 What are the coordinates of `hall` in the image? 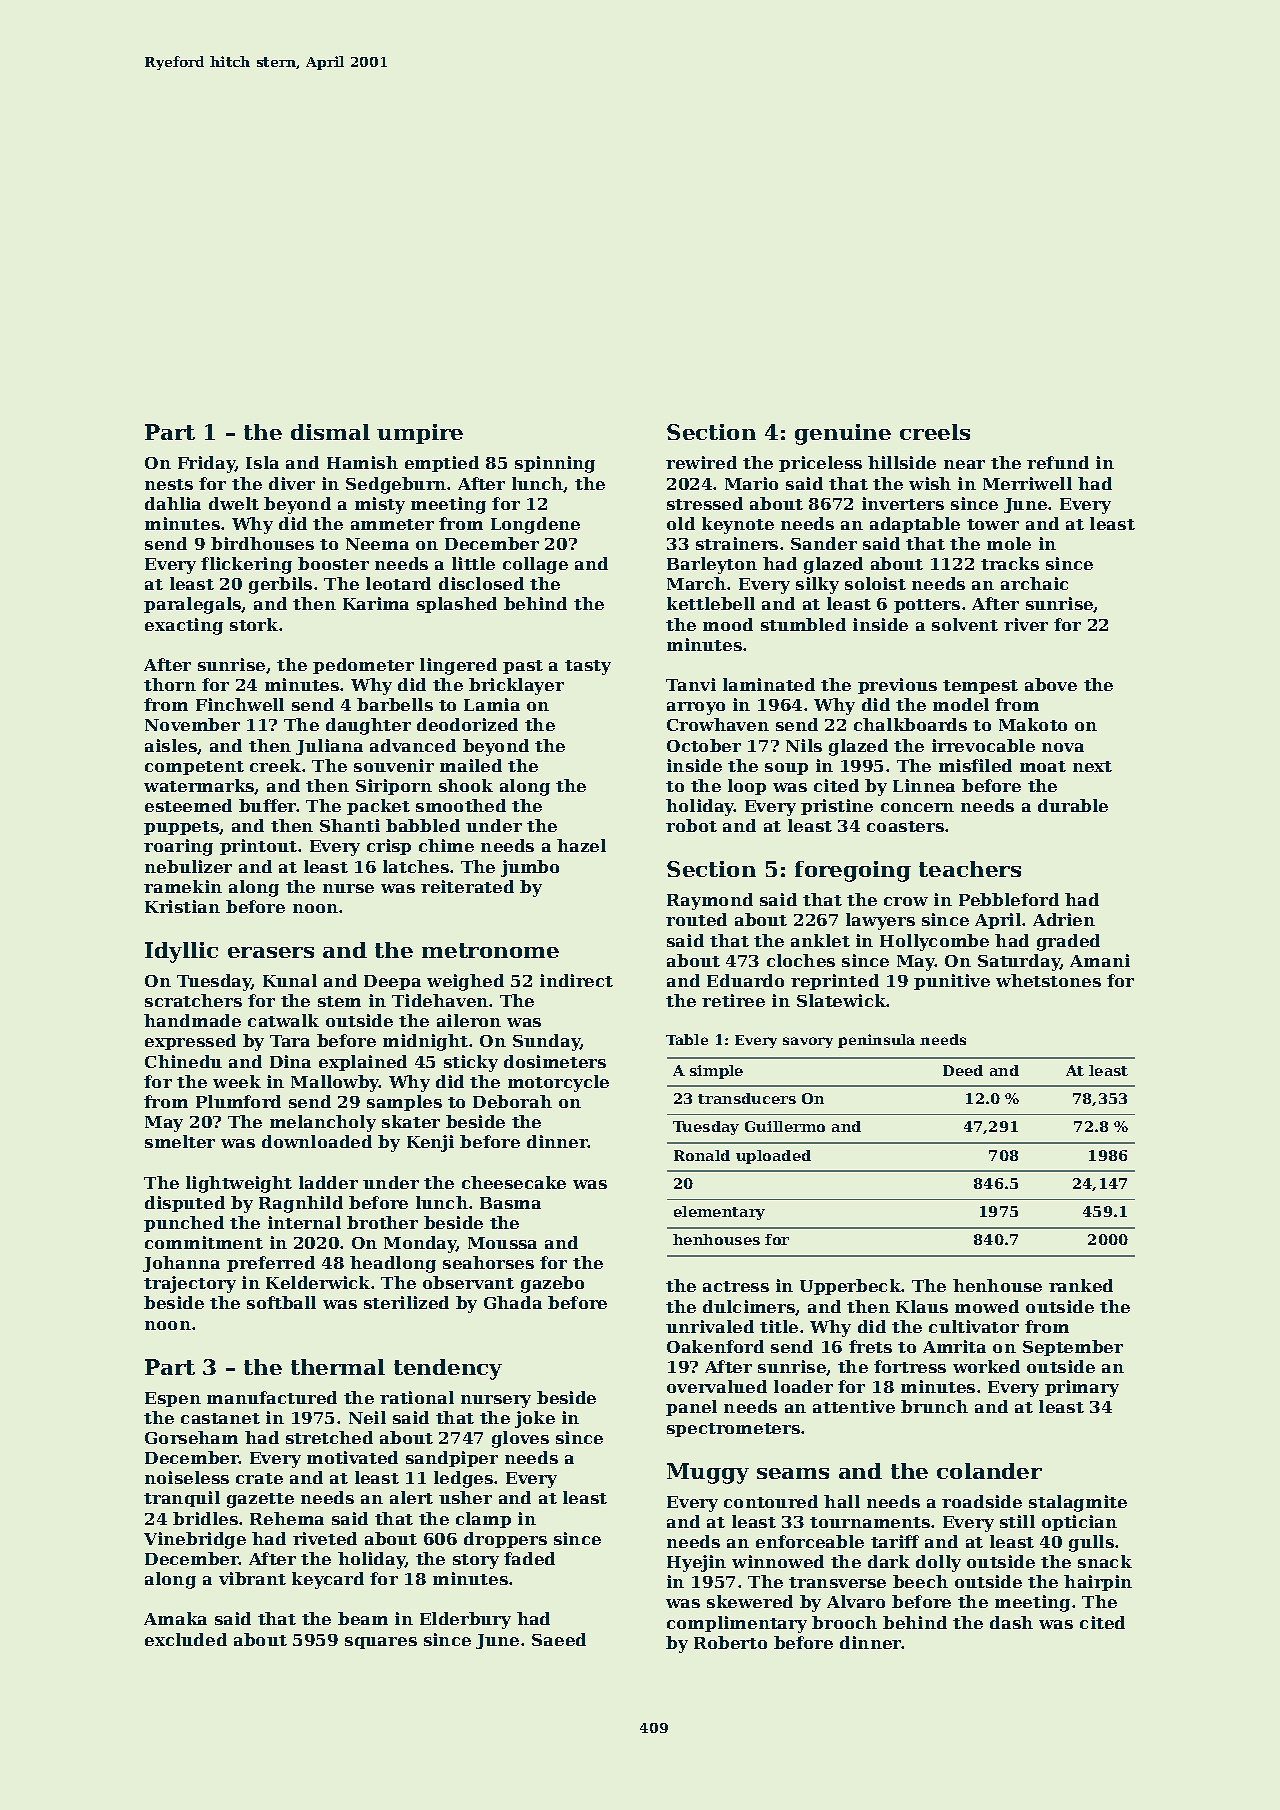 It's located at (842, 1501).
